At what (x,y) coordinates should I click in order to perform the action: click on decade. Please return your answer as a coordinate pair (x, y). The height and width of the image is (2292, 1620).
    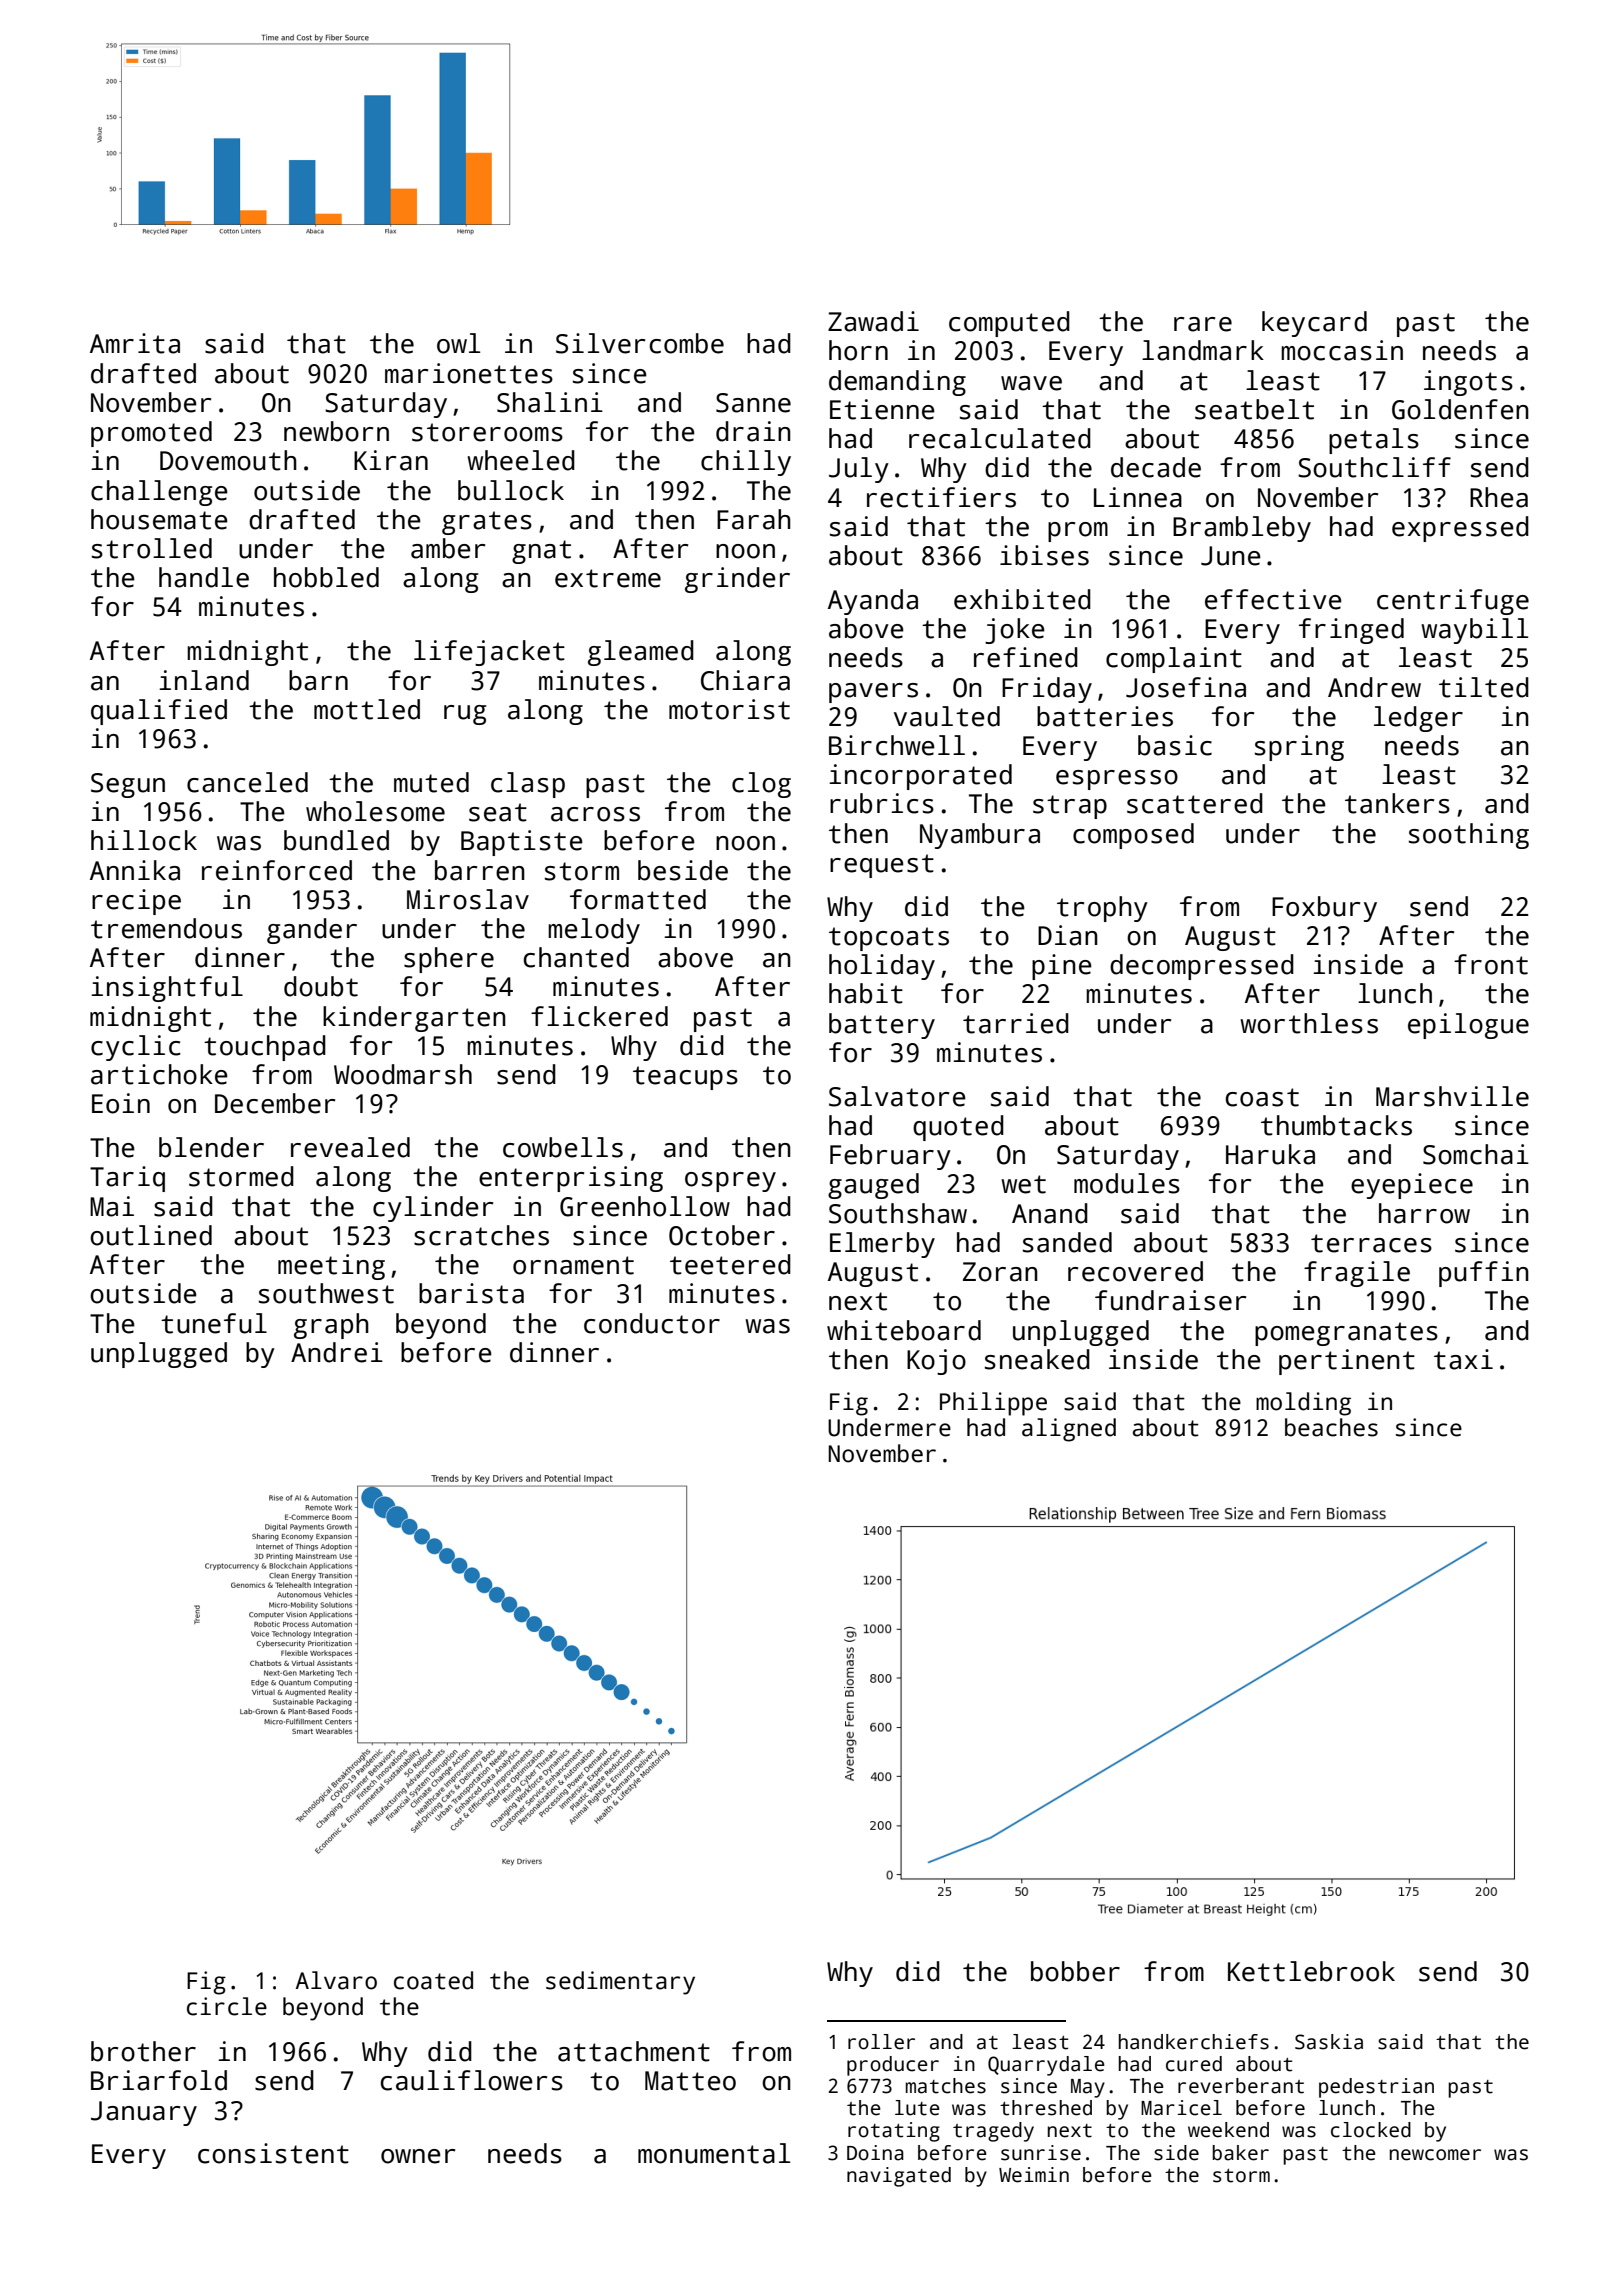
    Looking at the image, I should click on (1156, 467).
